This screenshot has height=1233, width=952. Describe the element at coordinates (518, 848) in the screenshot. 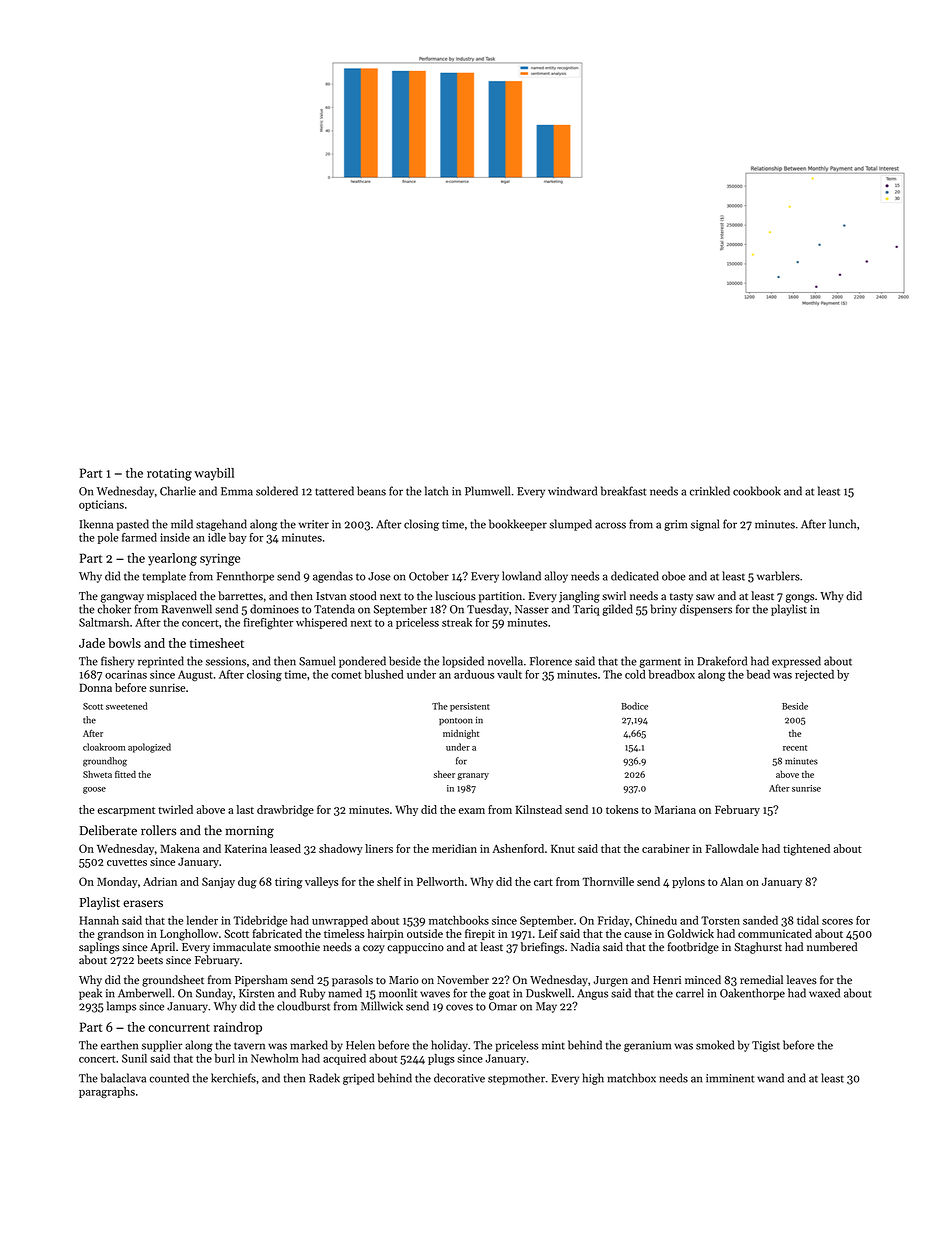

I see `Ashenford` at that location.
